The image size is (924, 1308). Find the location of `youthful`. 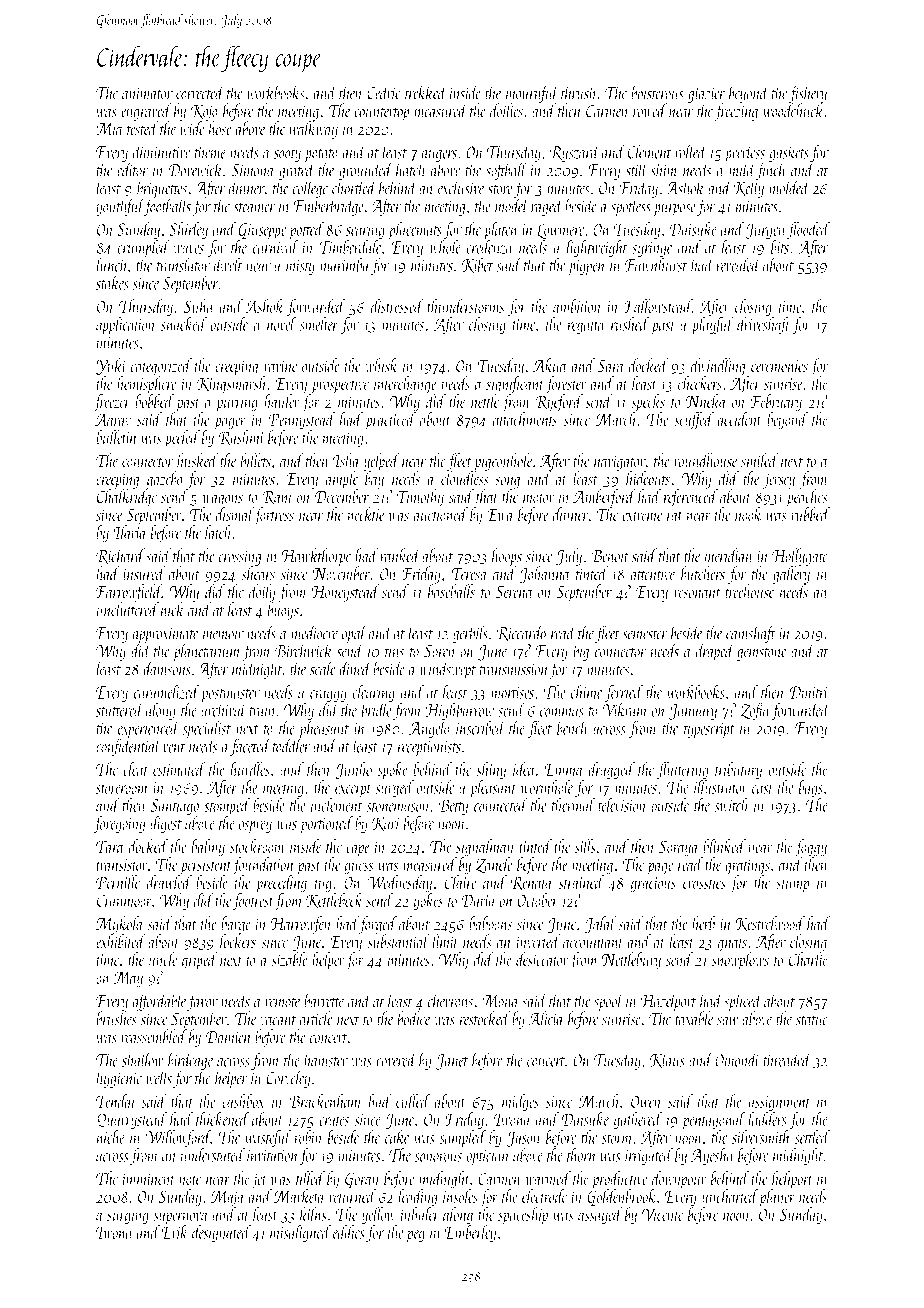

youthful is located at coordinates (120, 207).
